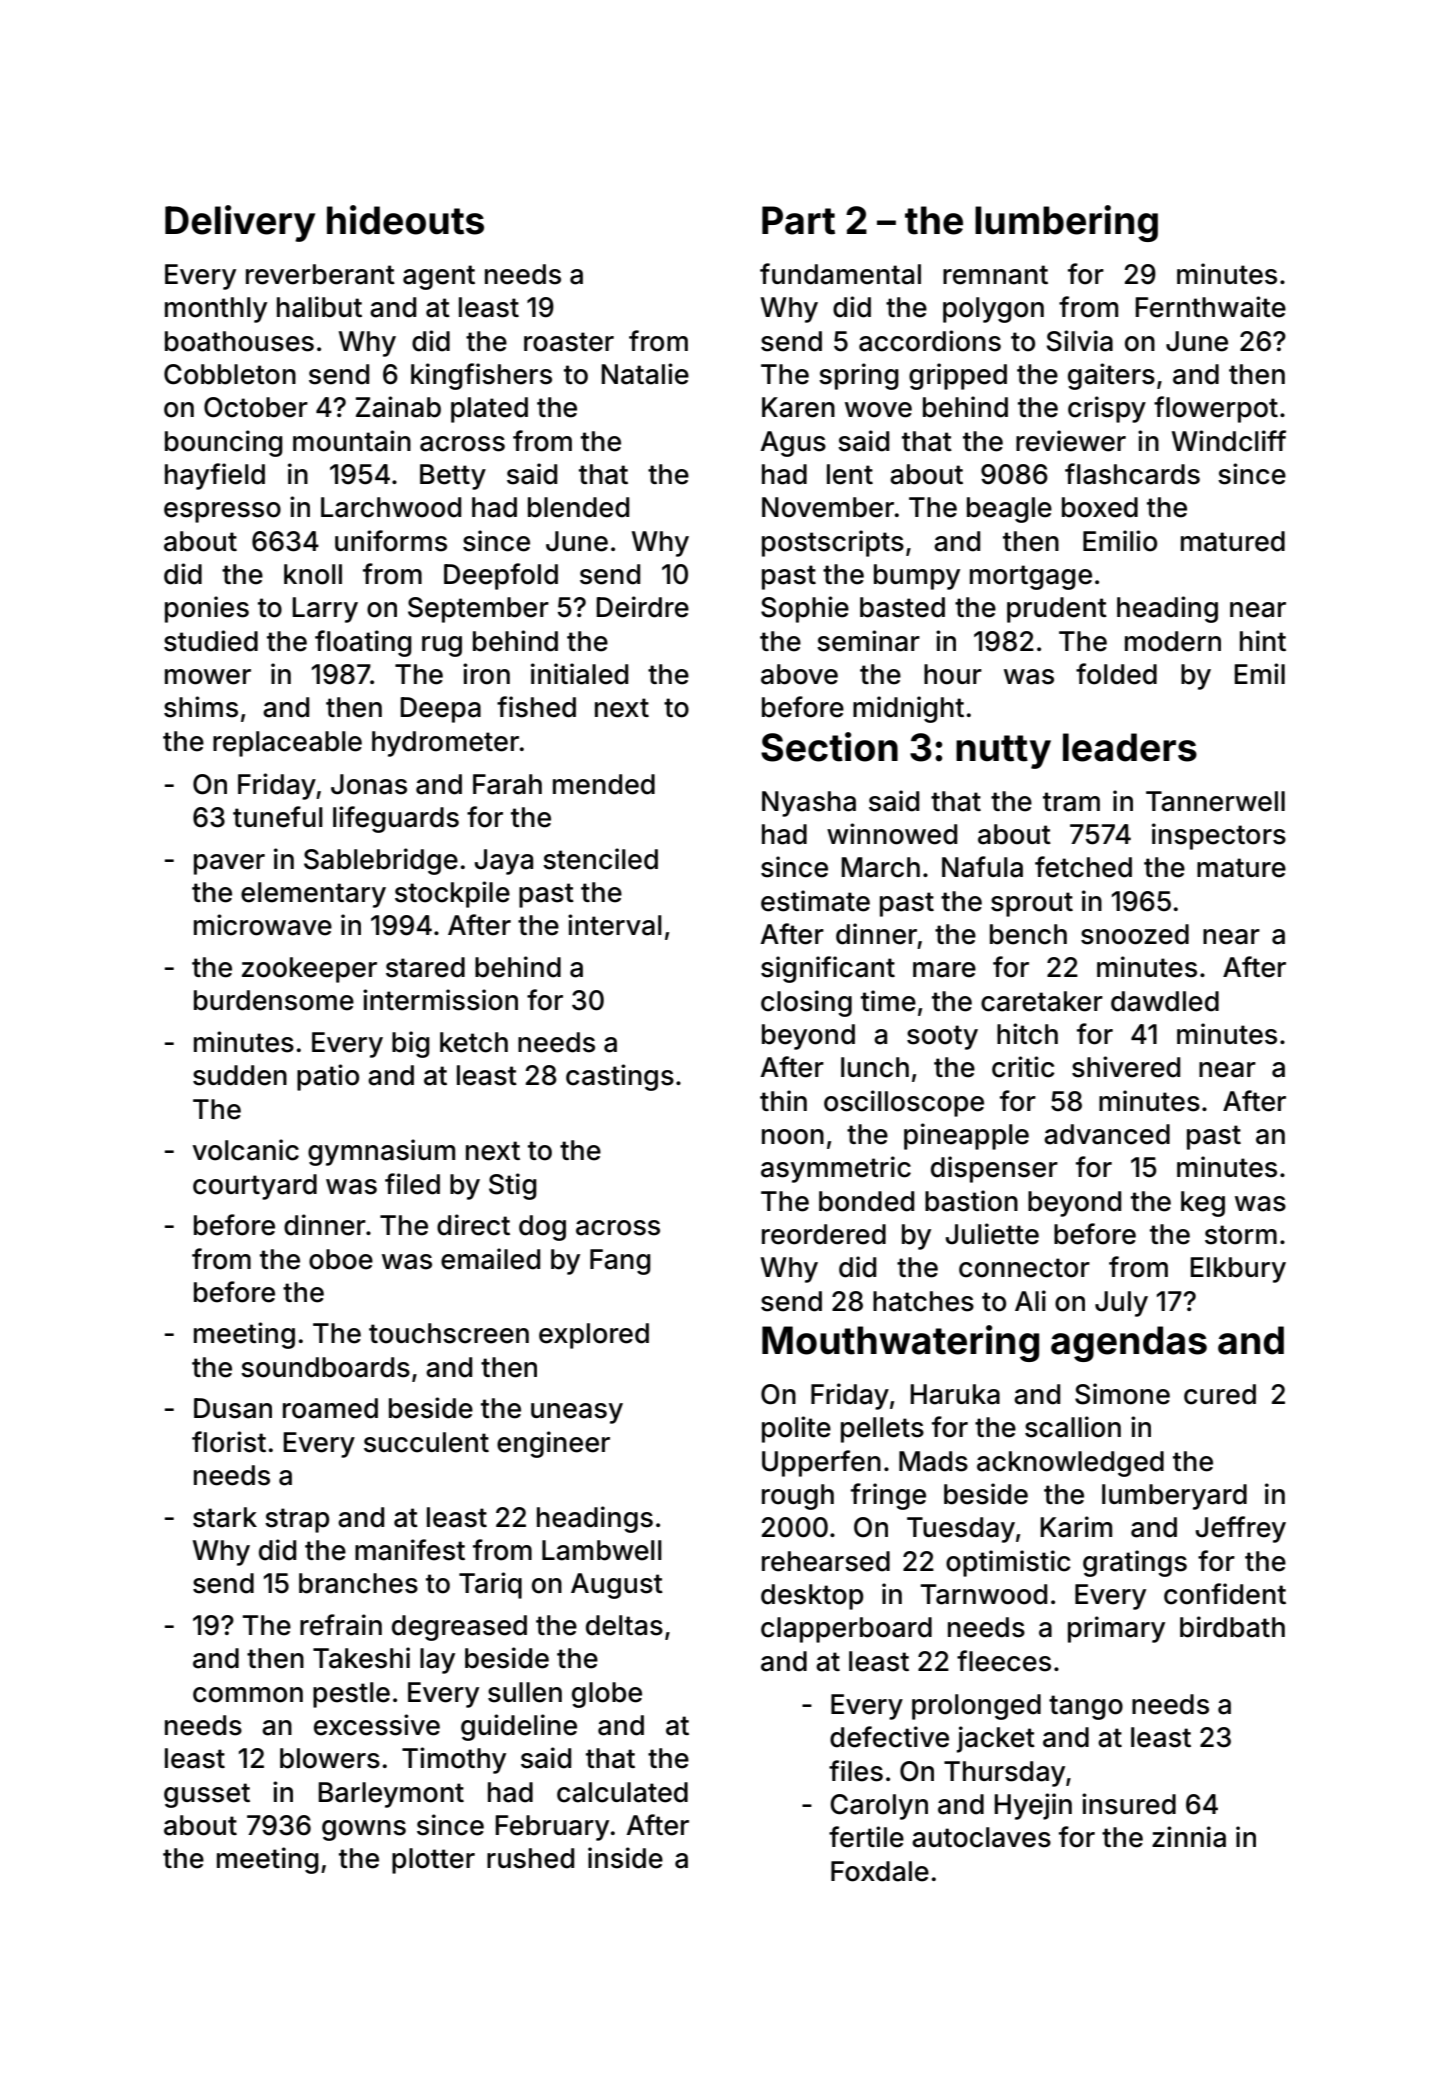  Describe the element at coordinates (1211, 307) in the page. I see `Fernthwaite` at that location.
